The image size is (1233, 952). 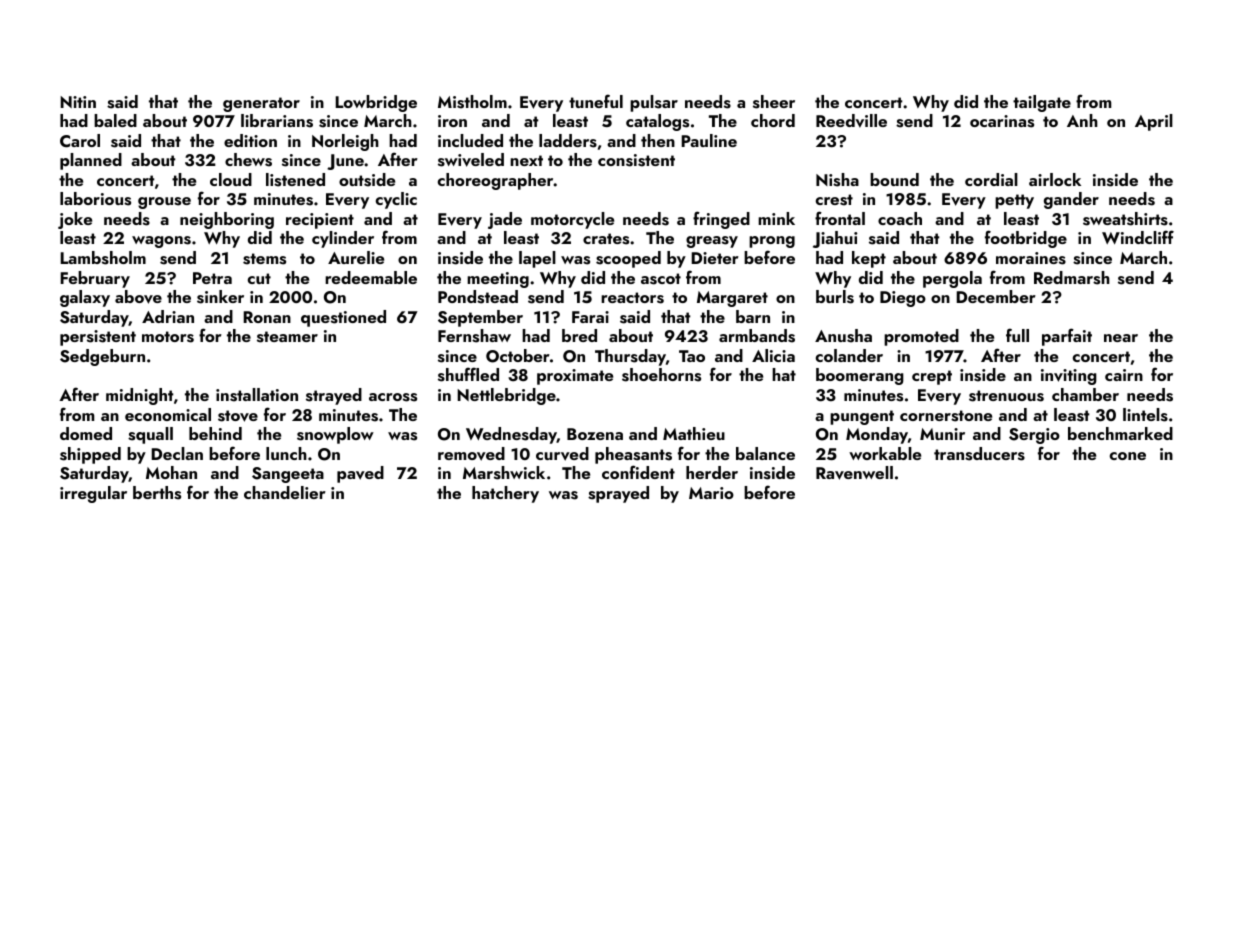 I want to click on snowplow, so click(x=335, y=435).
